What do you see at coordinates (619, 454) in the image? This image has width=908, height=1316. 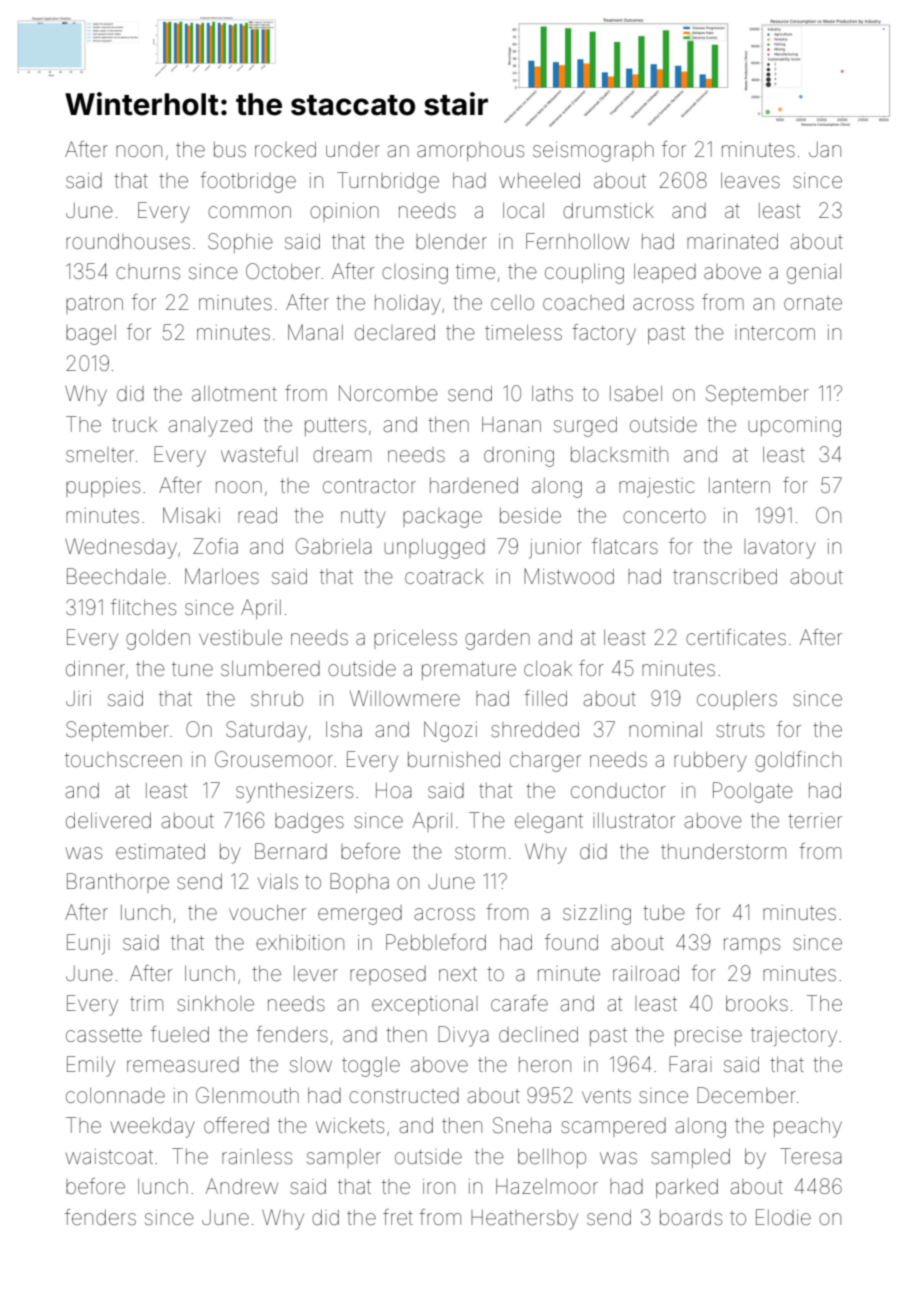 I see `blacksmith` at bounding box center [619, 454].
